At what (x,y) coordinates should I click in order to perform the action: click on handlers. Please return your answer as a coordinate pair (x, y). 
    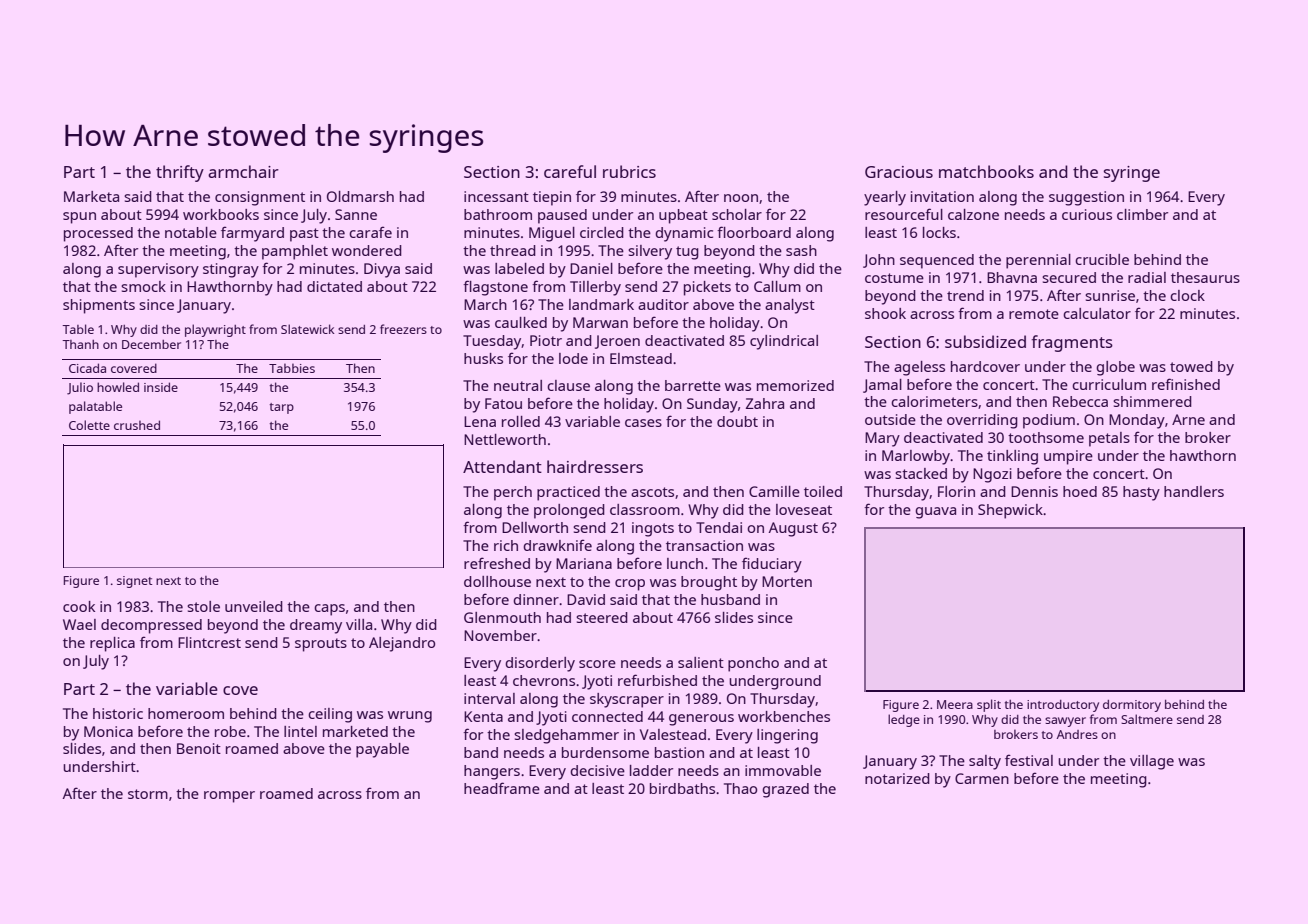
    Looking at the image, I should click on (1194, 491).
